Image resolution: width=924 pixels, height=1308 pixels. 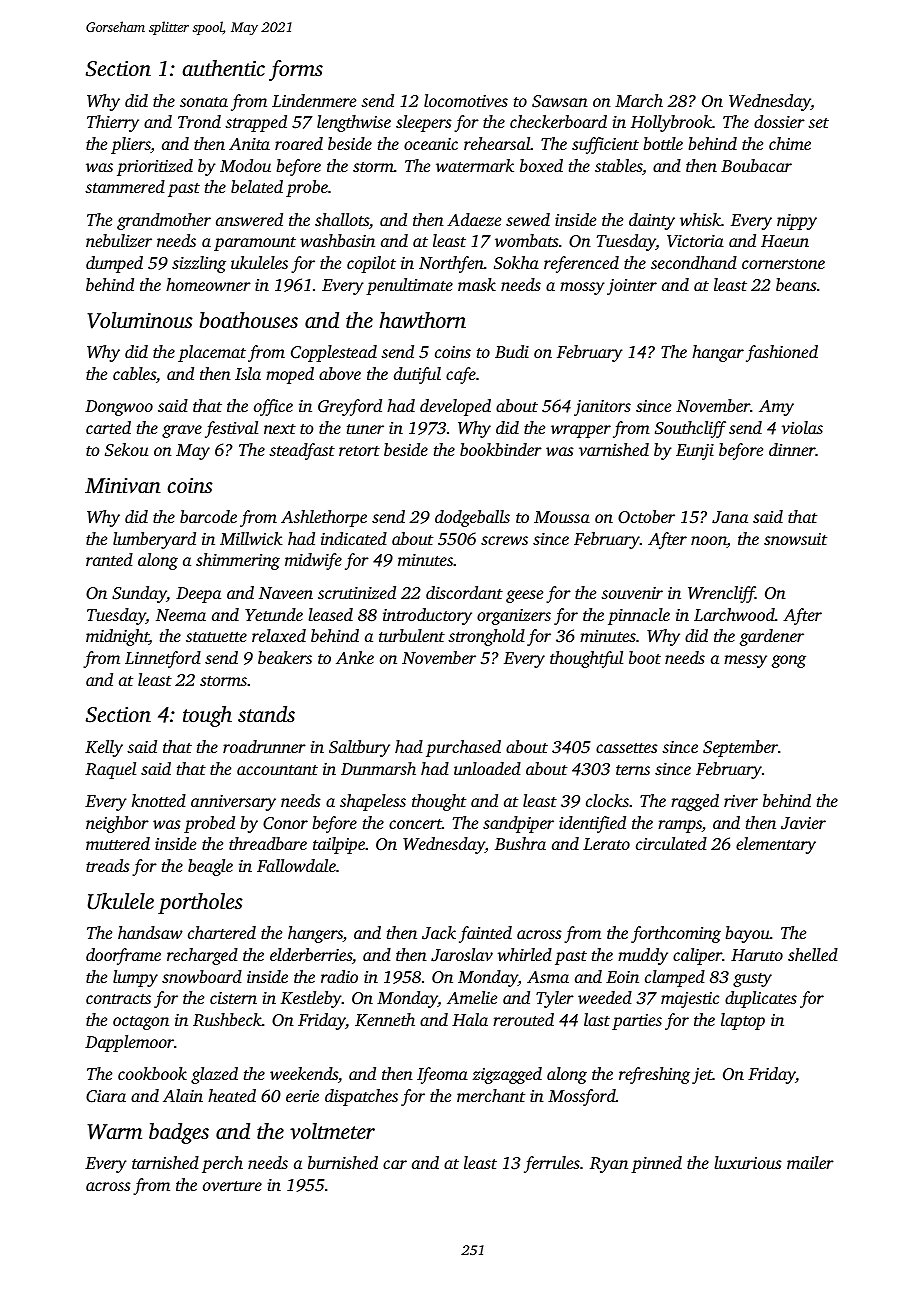 What do you see at coordinates (464, 592) in the page?
I see `discordant` at bounding box center [464, 592].
